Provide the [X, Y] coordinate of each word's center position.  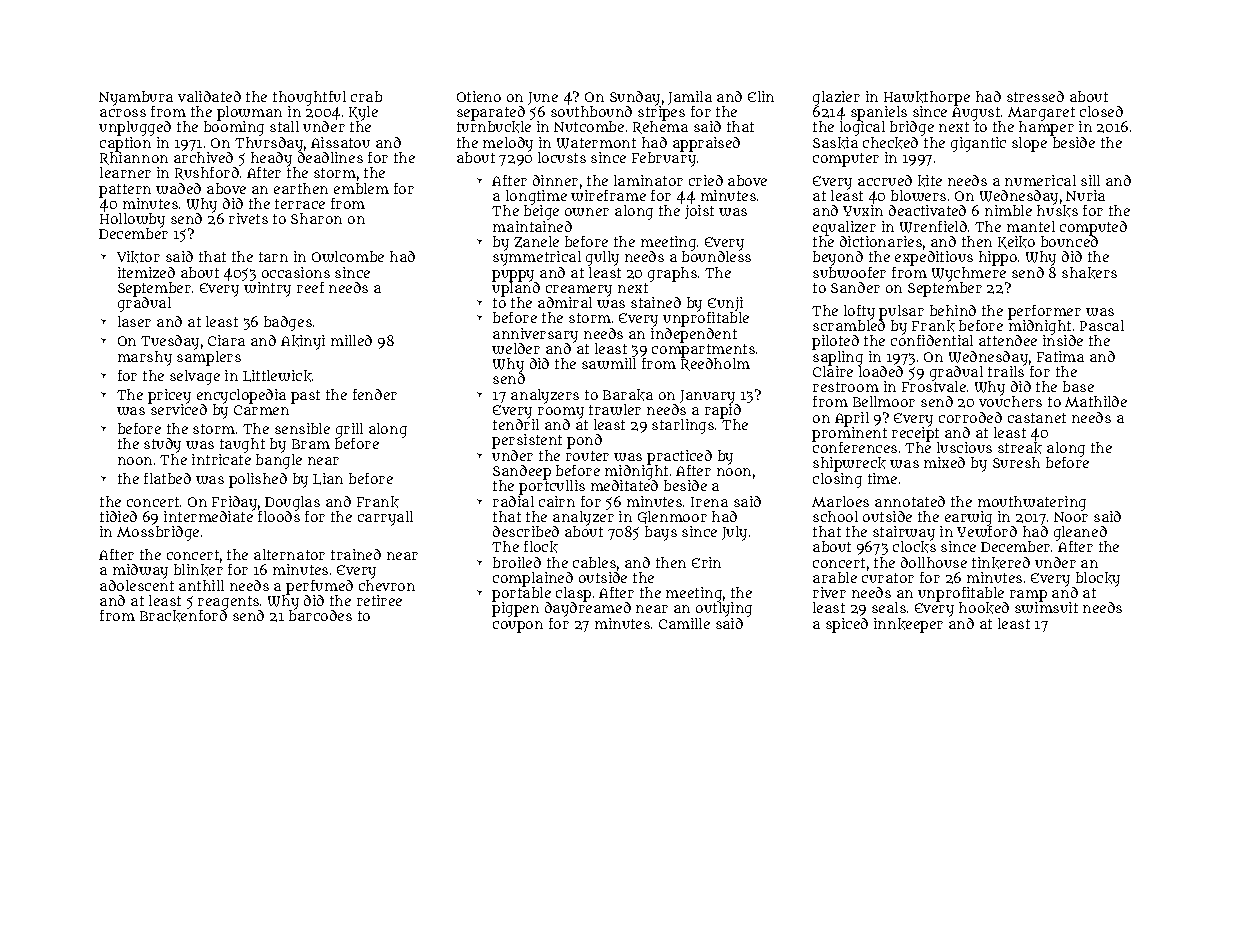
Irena [709, 502]
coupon [518, 627]
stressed [1035, 96]
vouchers [1010, 402]
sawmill [609, 363]
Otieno [479, 96]
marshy [145, 358]
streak [1020, 448]
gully [602, 258]
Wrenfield [933, 227]
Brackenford [183, 616]
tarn [273, 257]
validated [209, 96]
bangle [279, 461]
